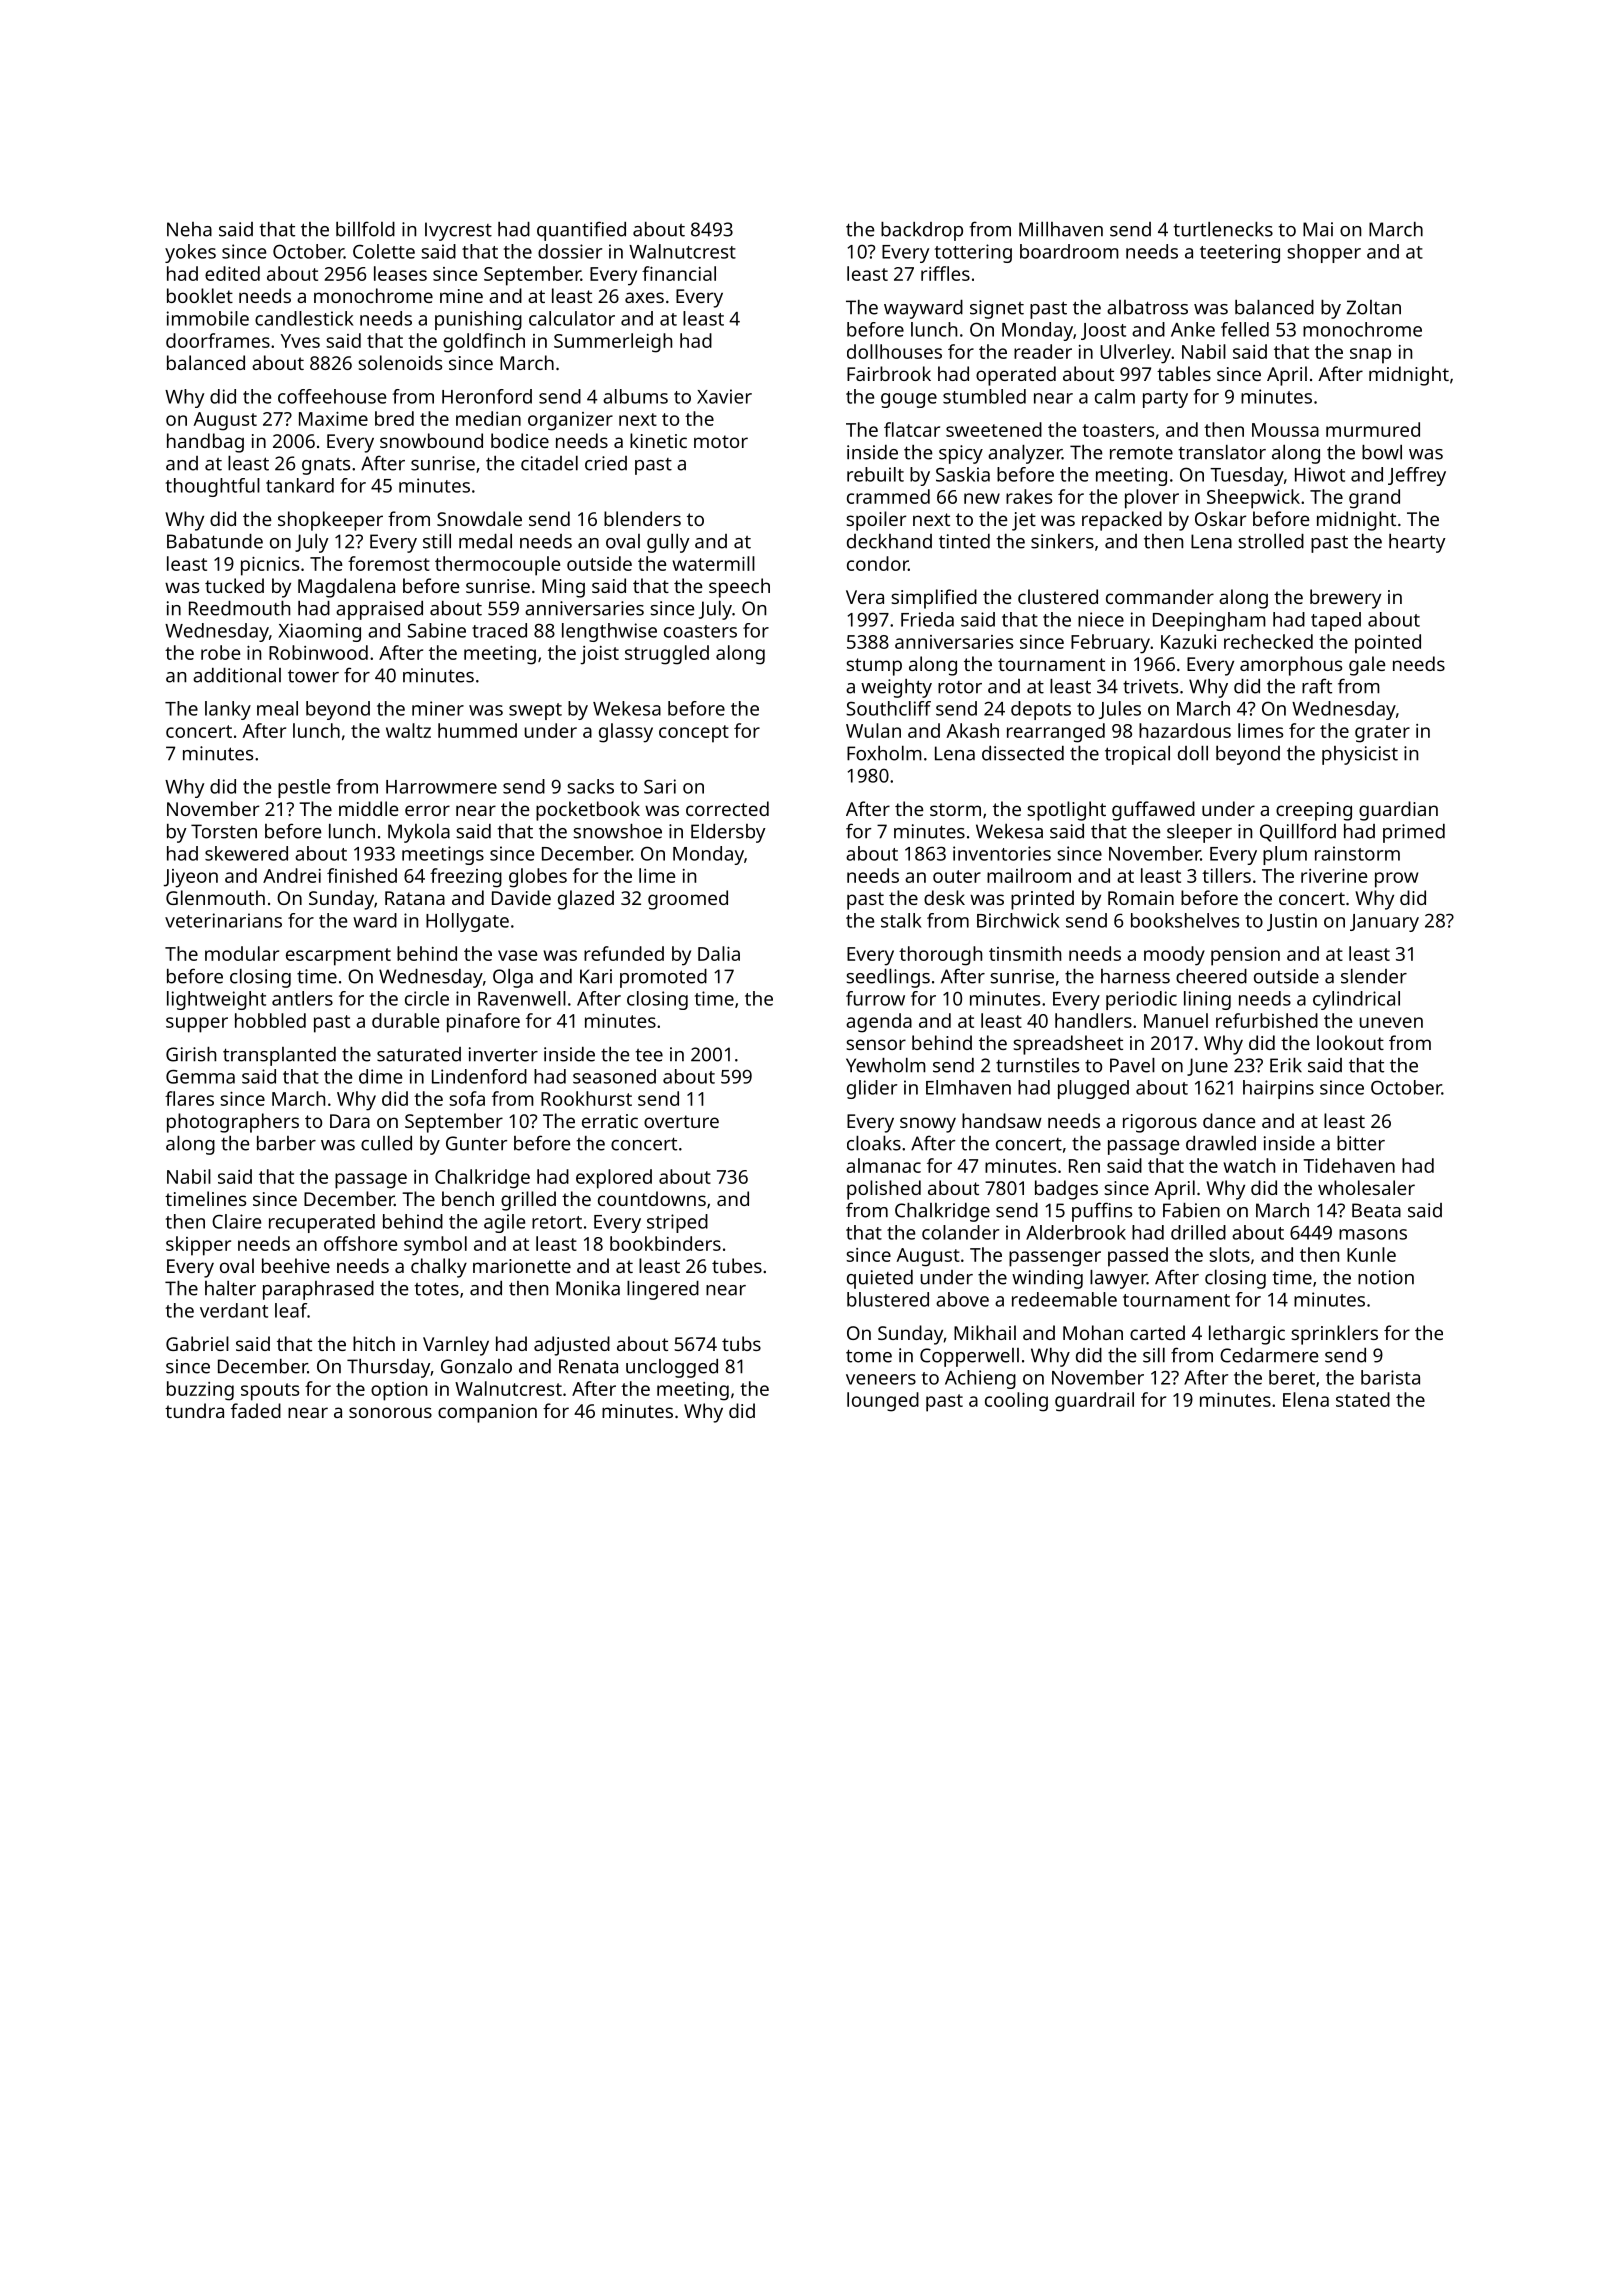  What do you see at coordinates (1373, 307) in the screenshot?
I see `Zoltan` at bounding box center [1373, 307].
